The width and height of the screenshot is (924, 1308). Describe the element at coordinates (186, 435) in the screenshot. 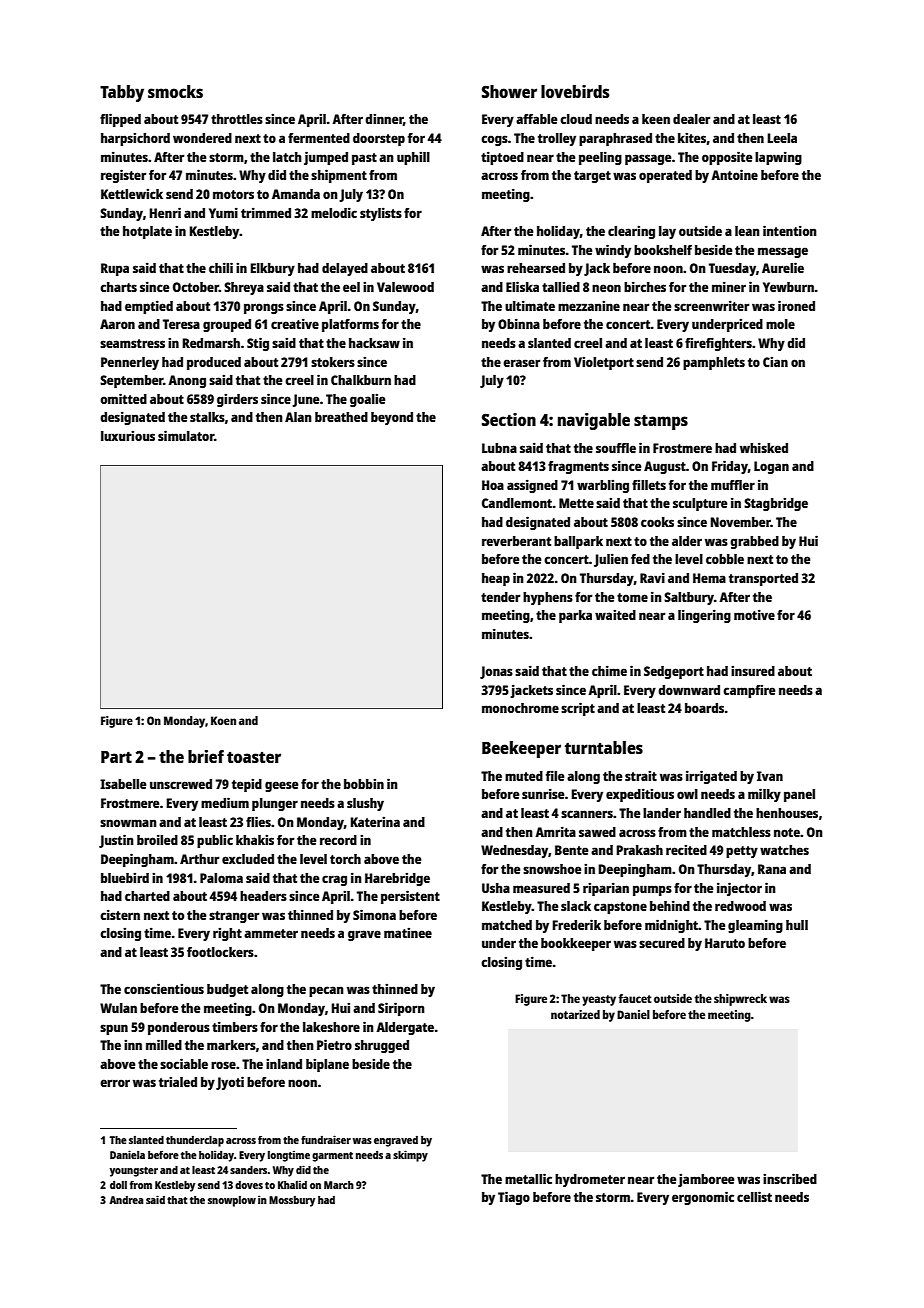

I see `simulator` at that location.
